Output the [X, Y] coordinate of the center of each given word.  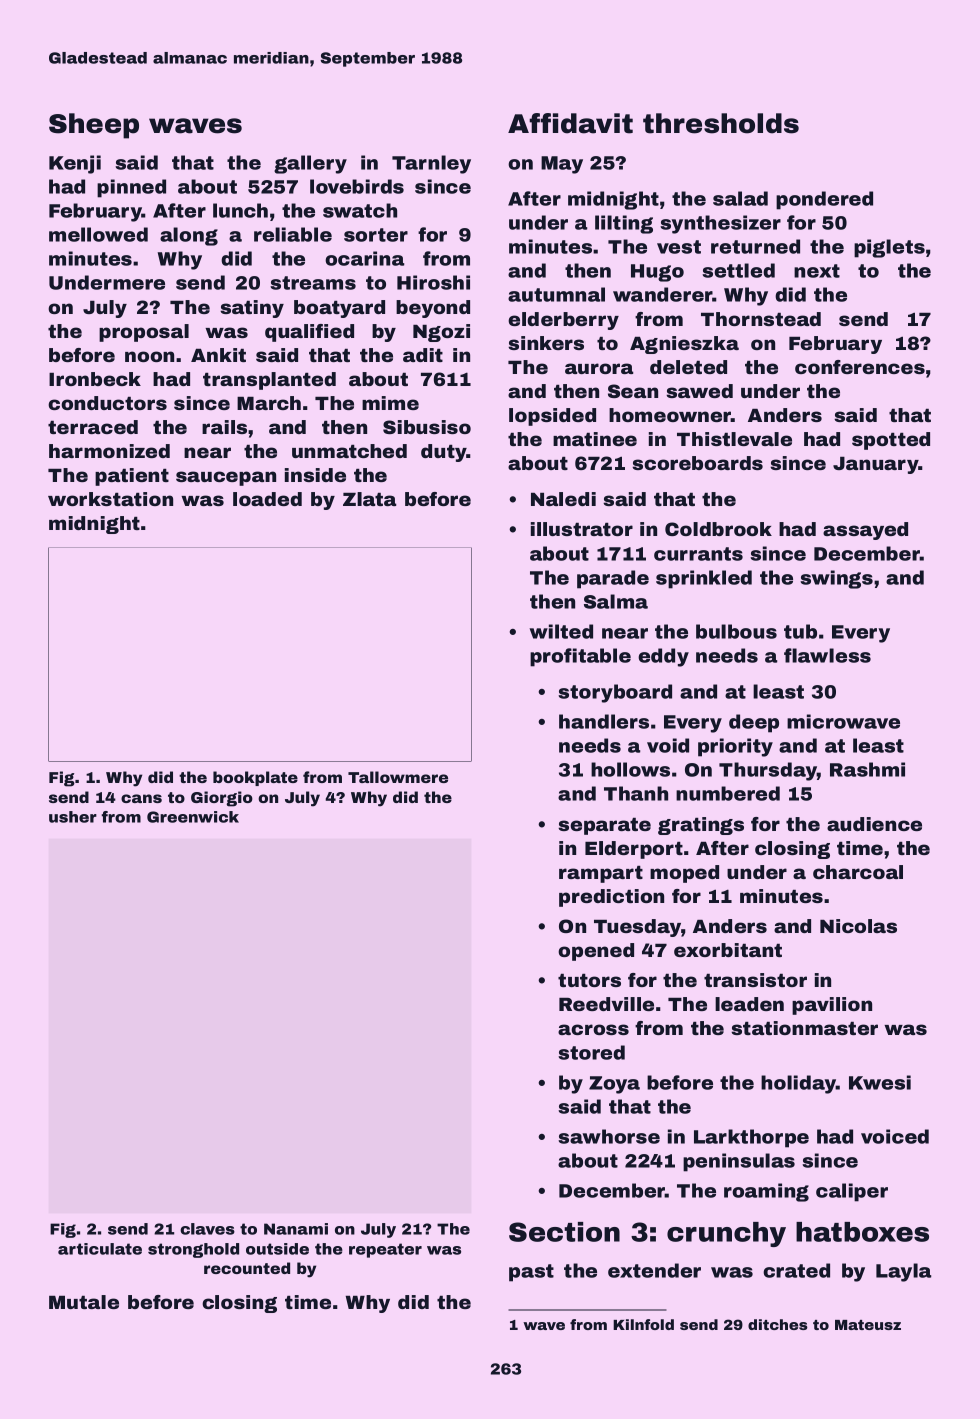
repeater [385, 1250]
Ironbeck [95, 379]
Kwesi [880, 1082]
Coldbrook [718, 529]
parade [613, 579]
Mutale [84, 1302]
